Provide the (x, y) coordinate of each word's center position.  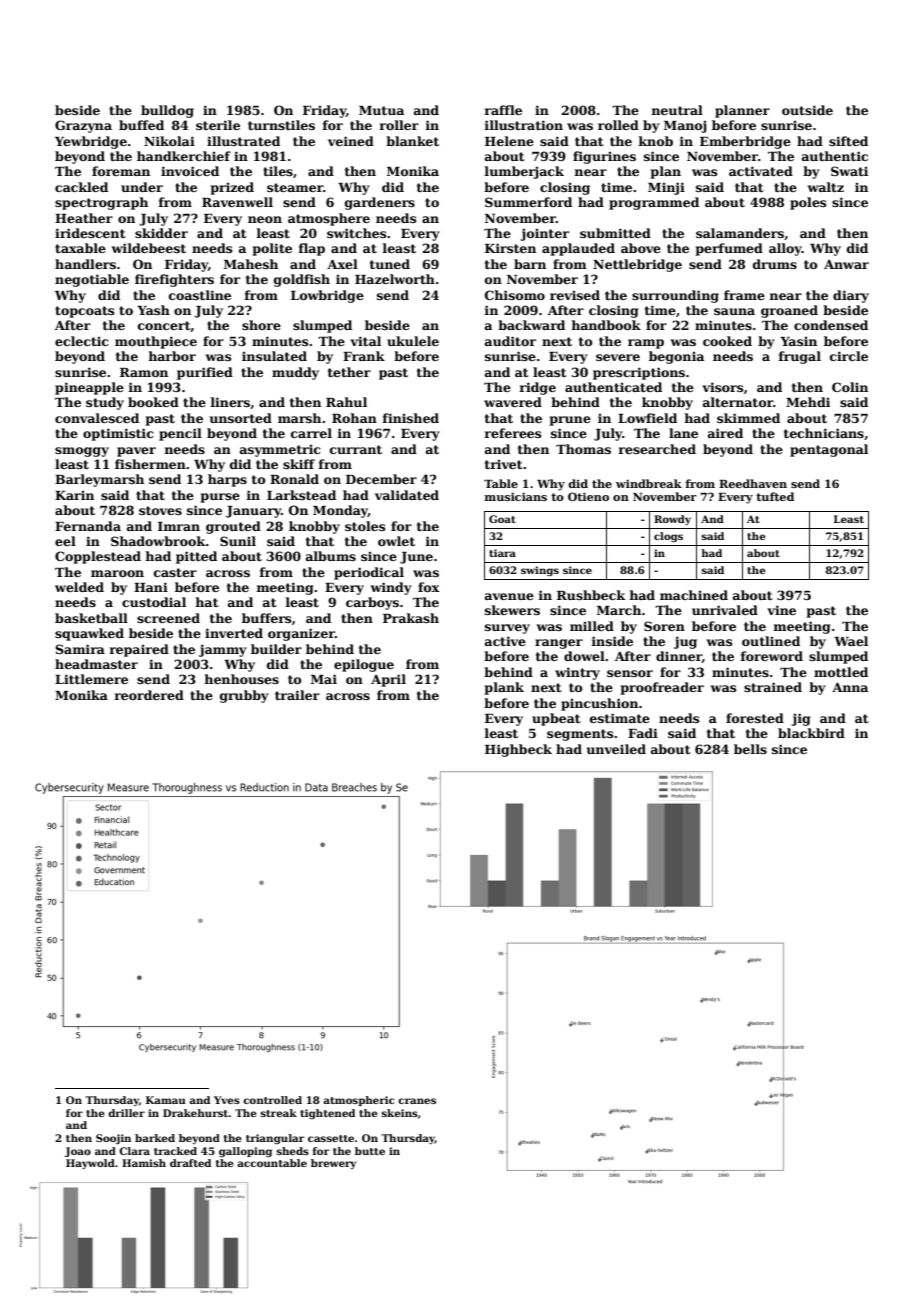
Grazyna (83, 126)
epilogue (364, 665)
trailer (297, 695)
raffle (503, 110)
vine (781, 610)
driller (126, 1113)
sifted (848, 141)
